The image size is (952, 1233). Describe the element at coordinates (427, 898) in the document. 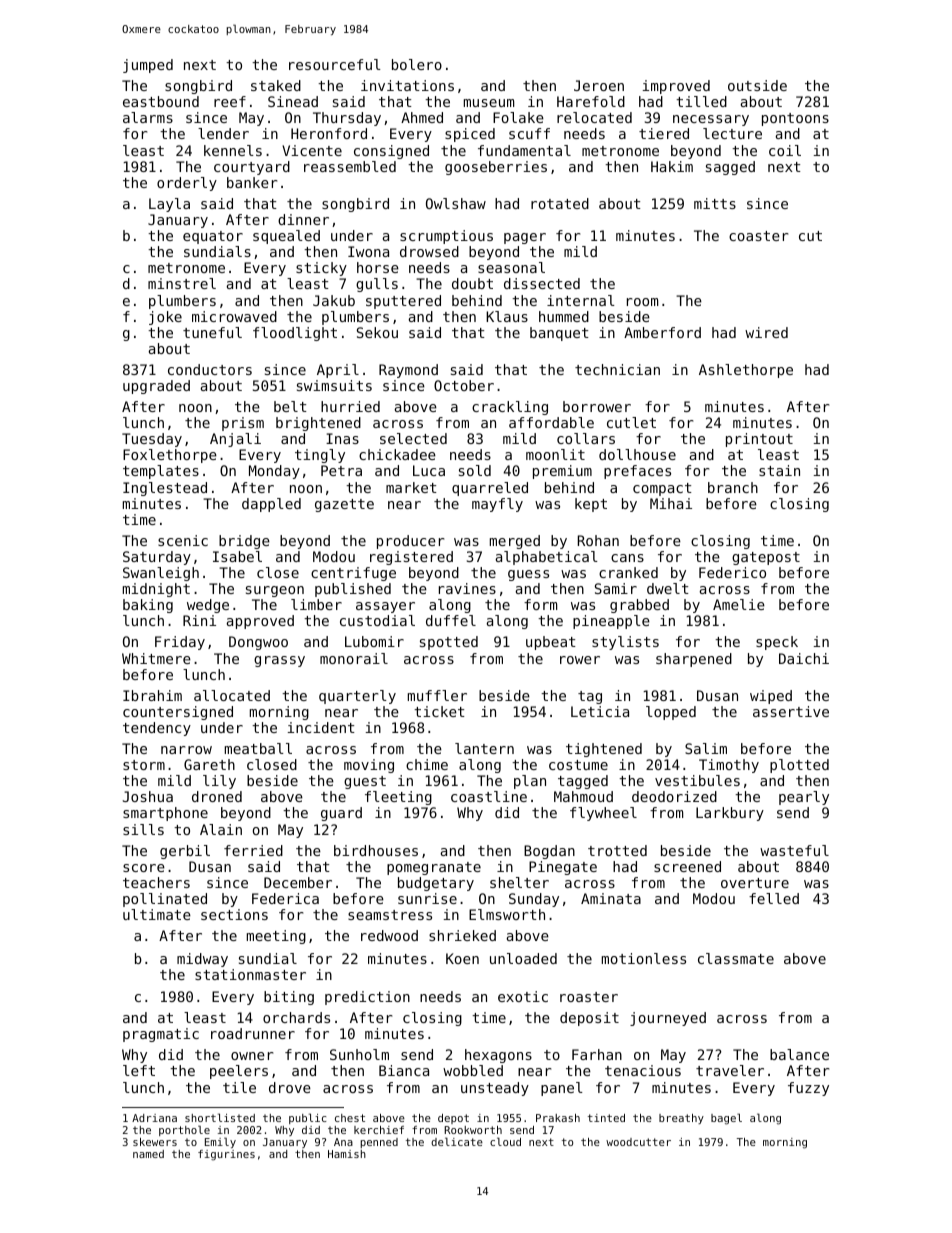

I see `sunrise` at that location.
